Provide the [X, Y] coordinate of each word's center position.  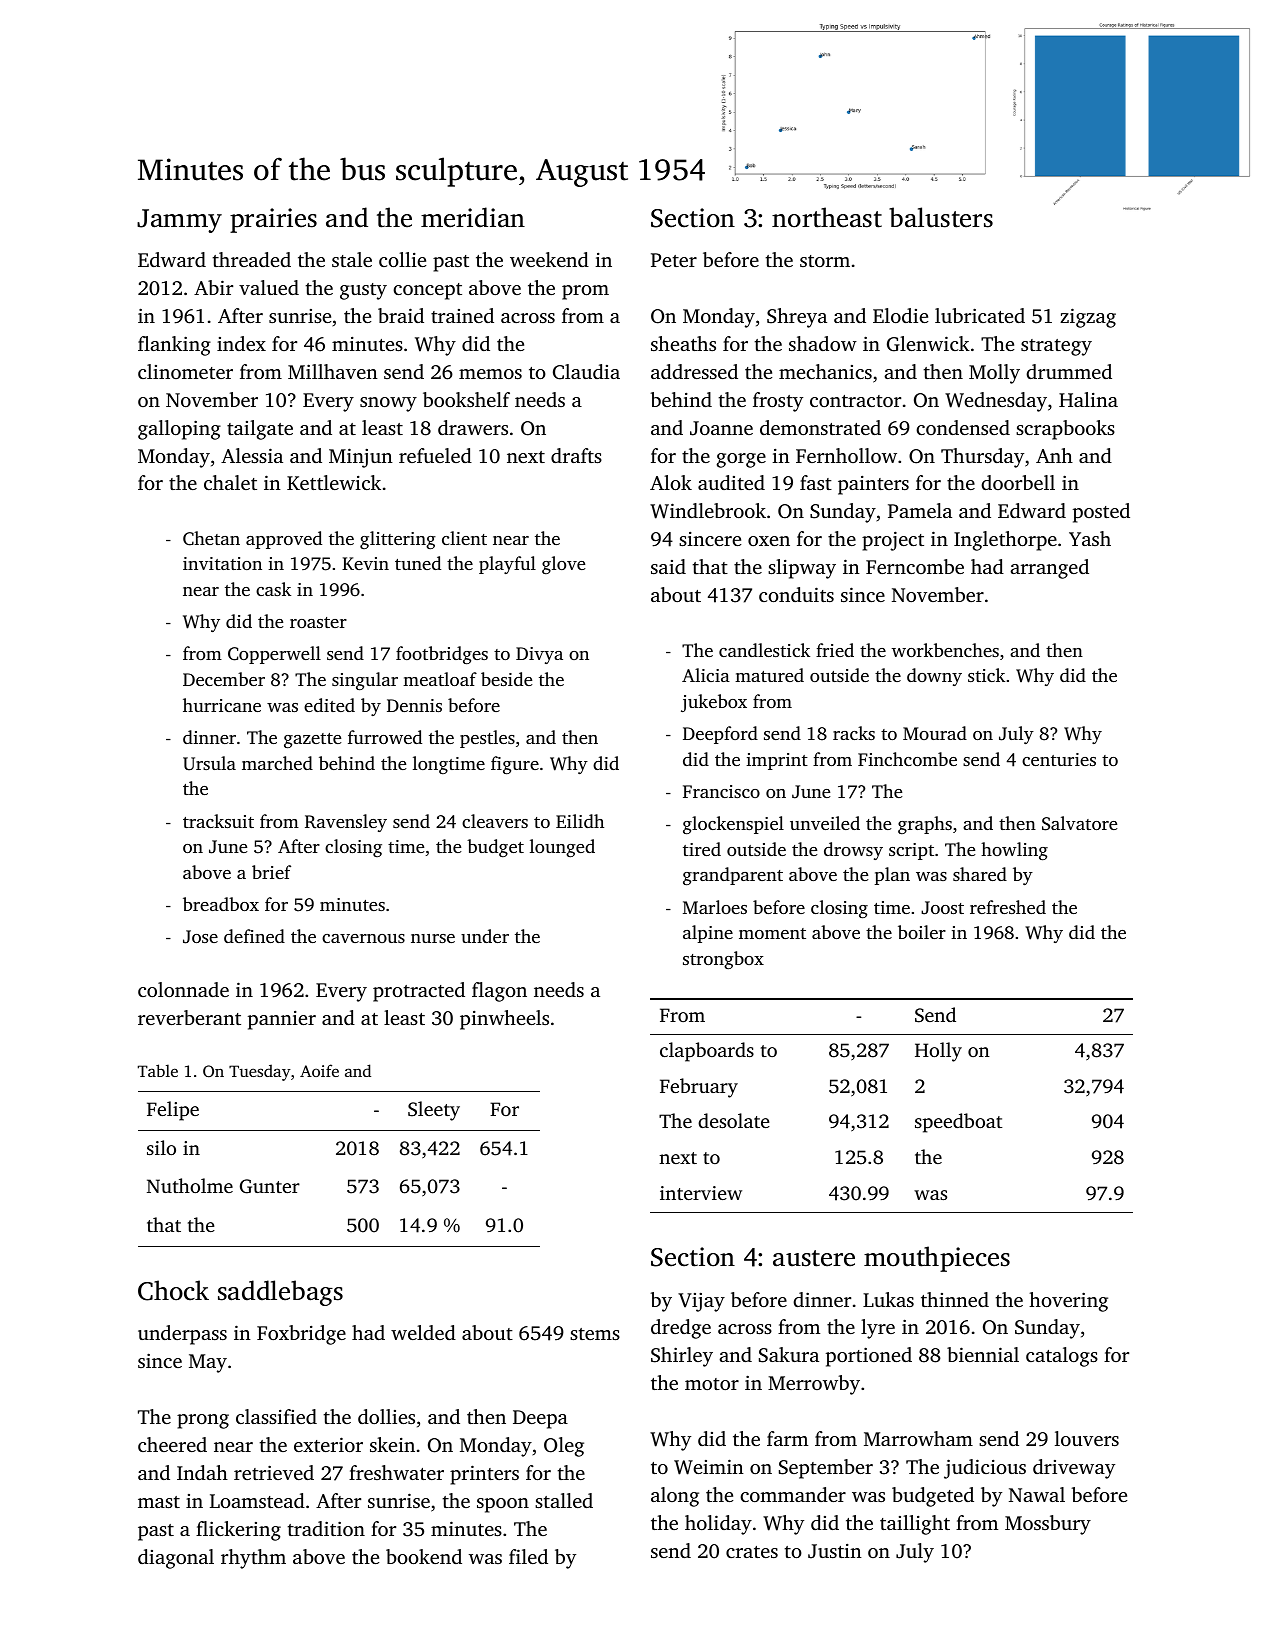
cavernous [363, 938]
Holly [938, 1052]
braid [401, 315]
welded [423, 1332]
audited [731, 482]
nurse [433, 938]
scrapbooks [1065, 430]
